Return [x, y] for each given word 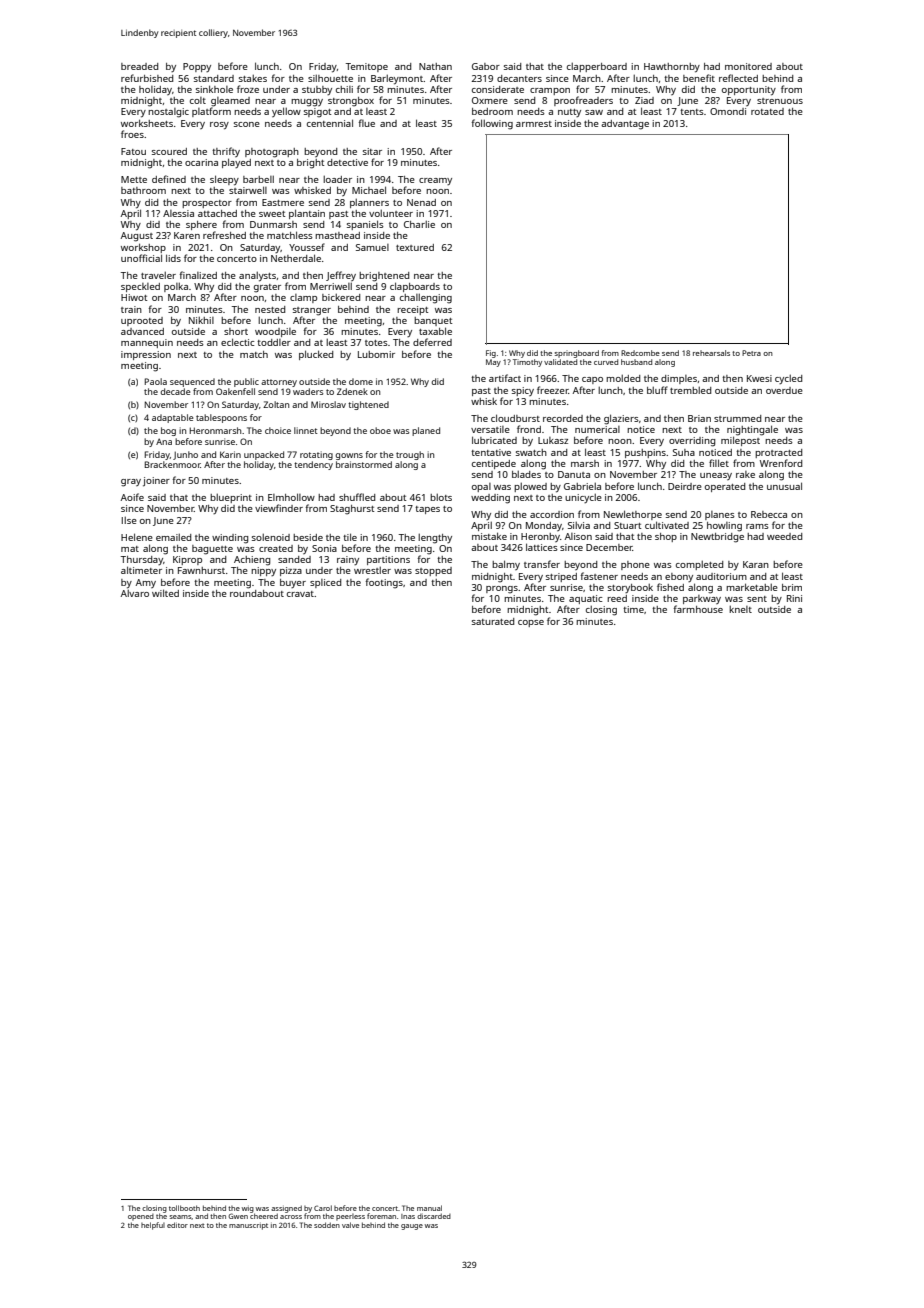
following [492, 124]
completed [699, 565]
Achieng [252, 561]
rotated [767, 111]
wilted [165, 593]
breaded [139, 66]
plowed [530, 487]
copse [531, 623]
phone [635, 565]
